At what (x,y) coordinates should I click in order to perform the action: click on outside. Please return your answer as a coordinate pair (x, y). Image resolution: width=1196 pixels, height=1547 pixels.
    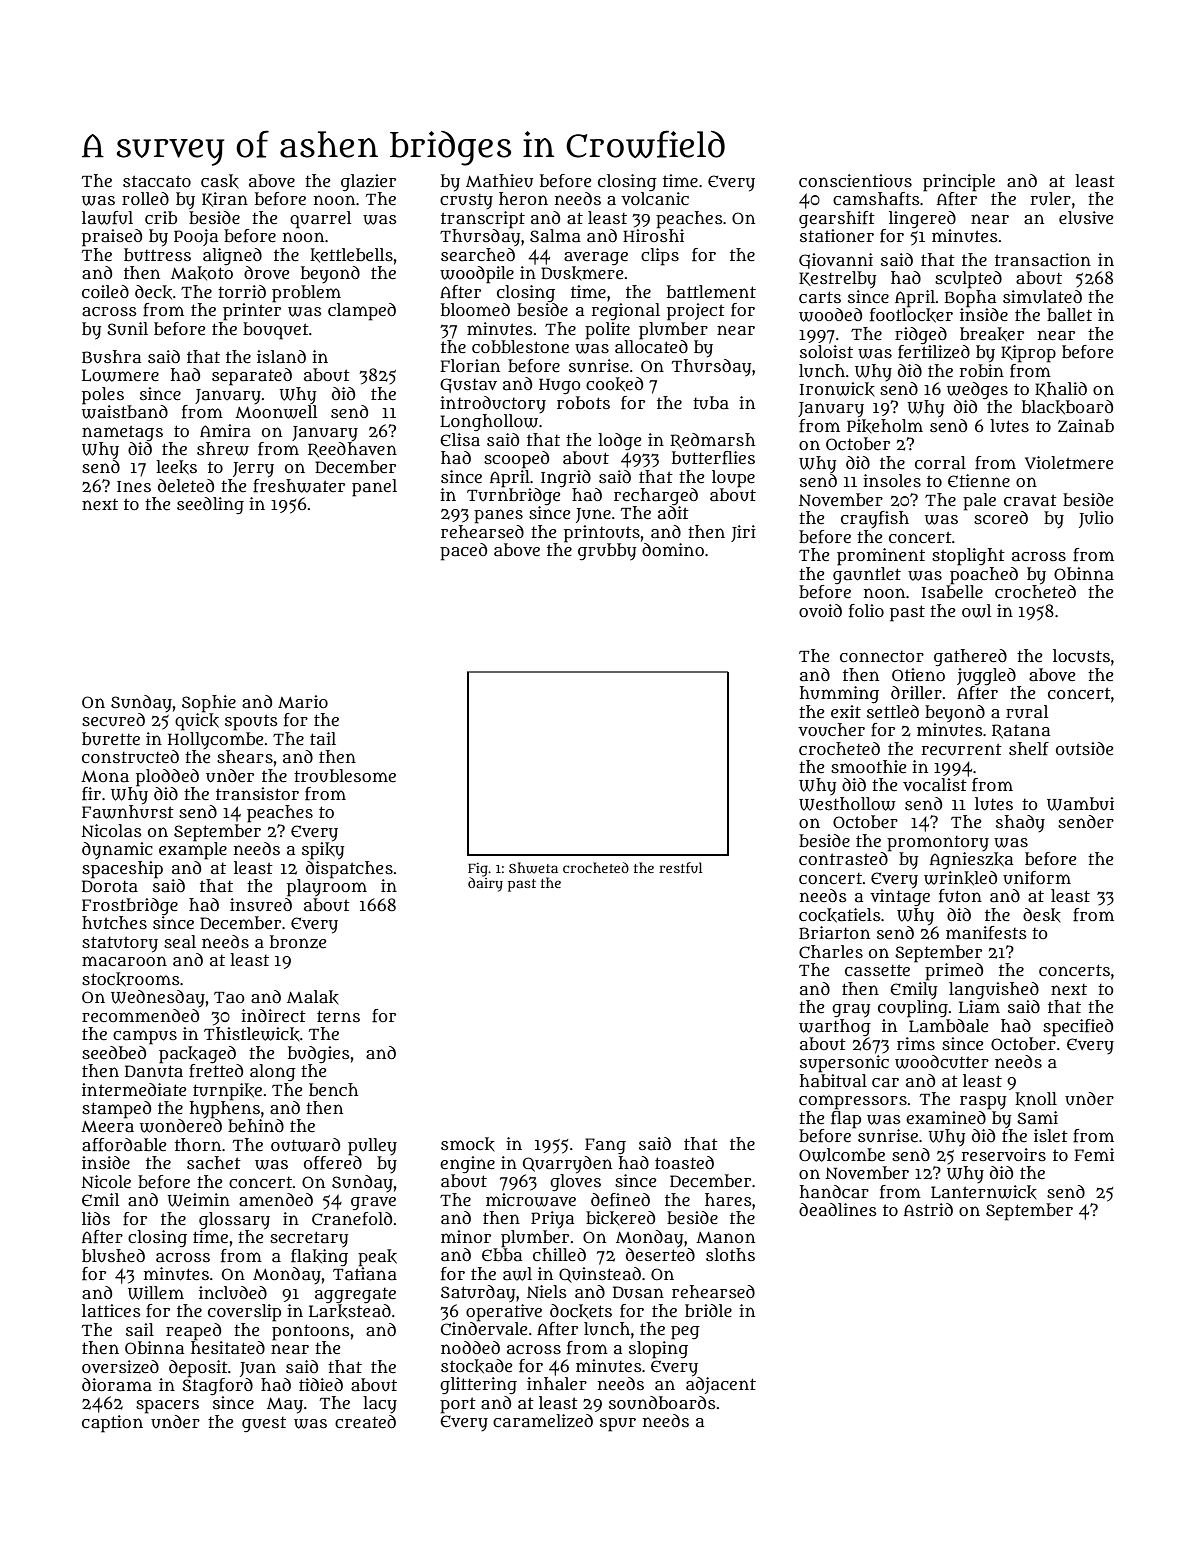
    Looking at the image, I should click on (1084, 748).
